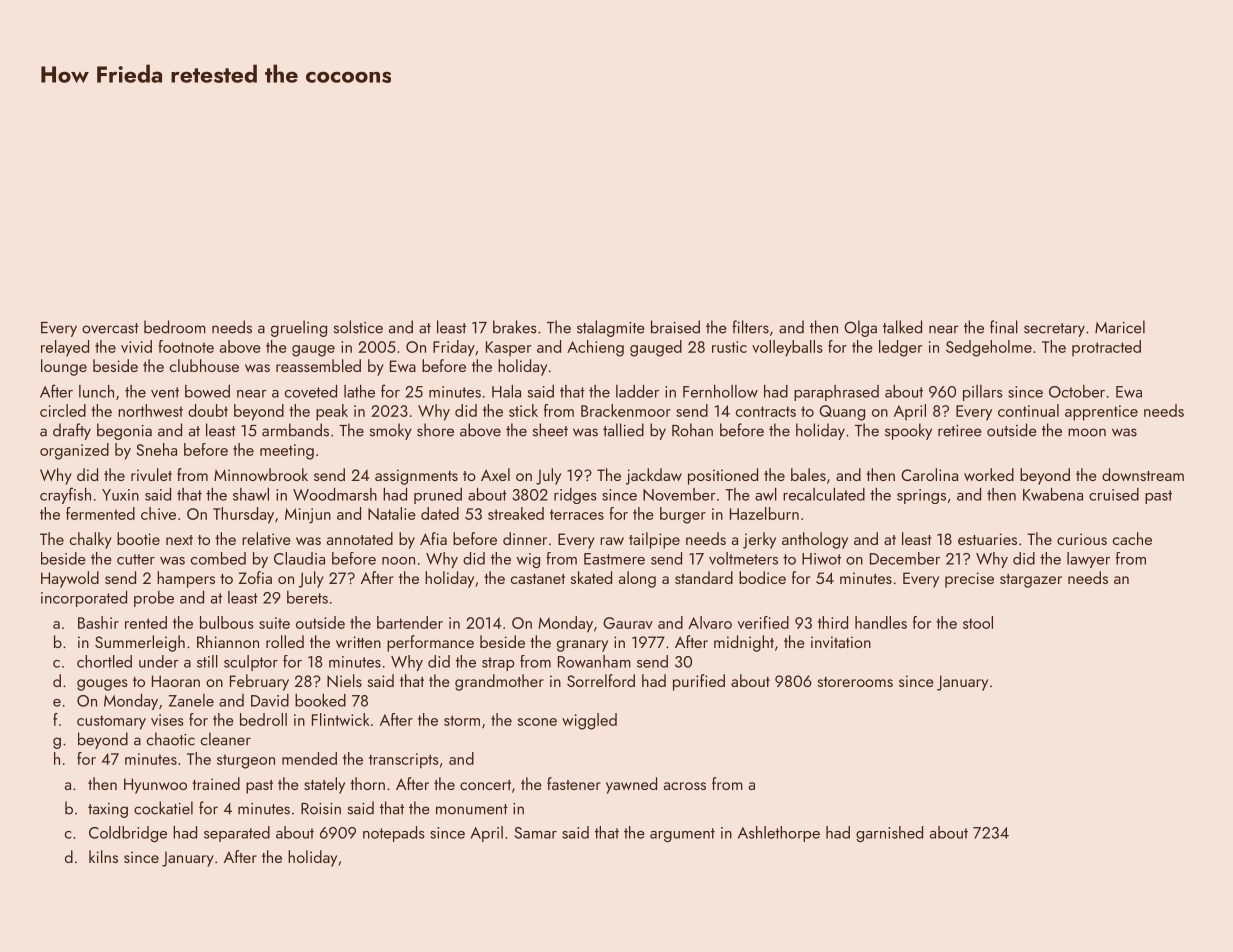  What do you see at coordinates (1077, 391) in the screenshot?
I see `October` at bounding box center [1077, 391].
